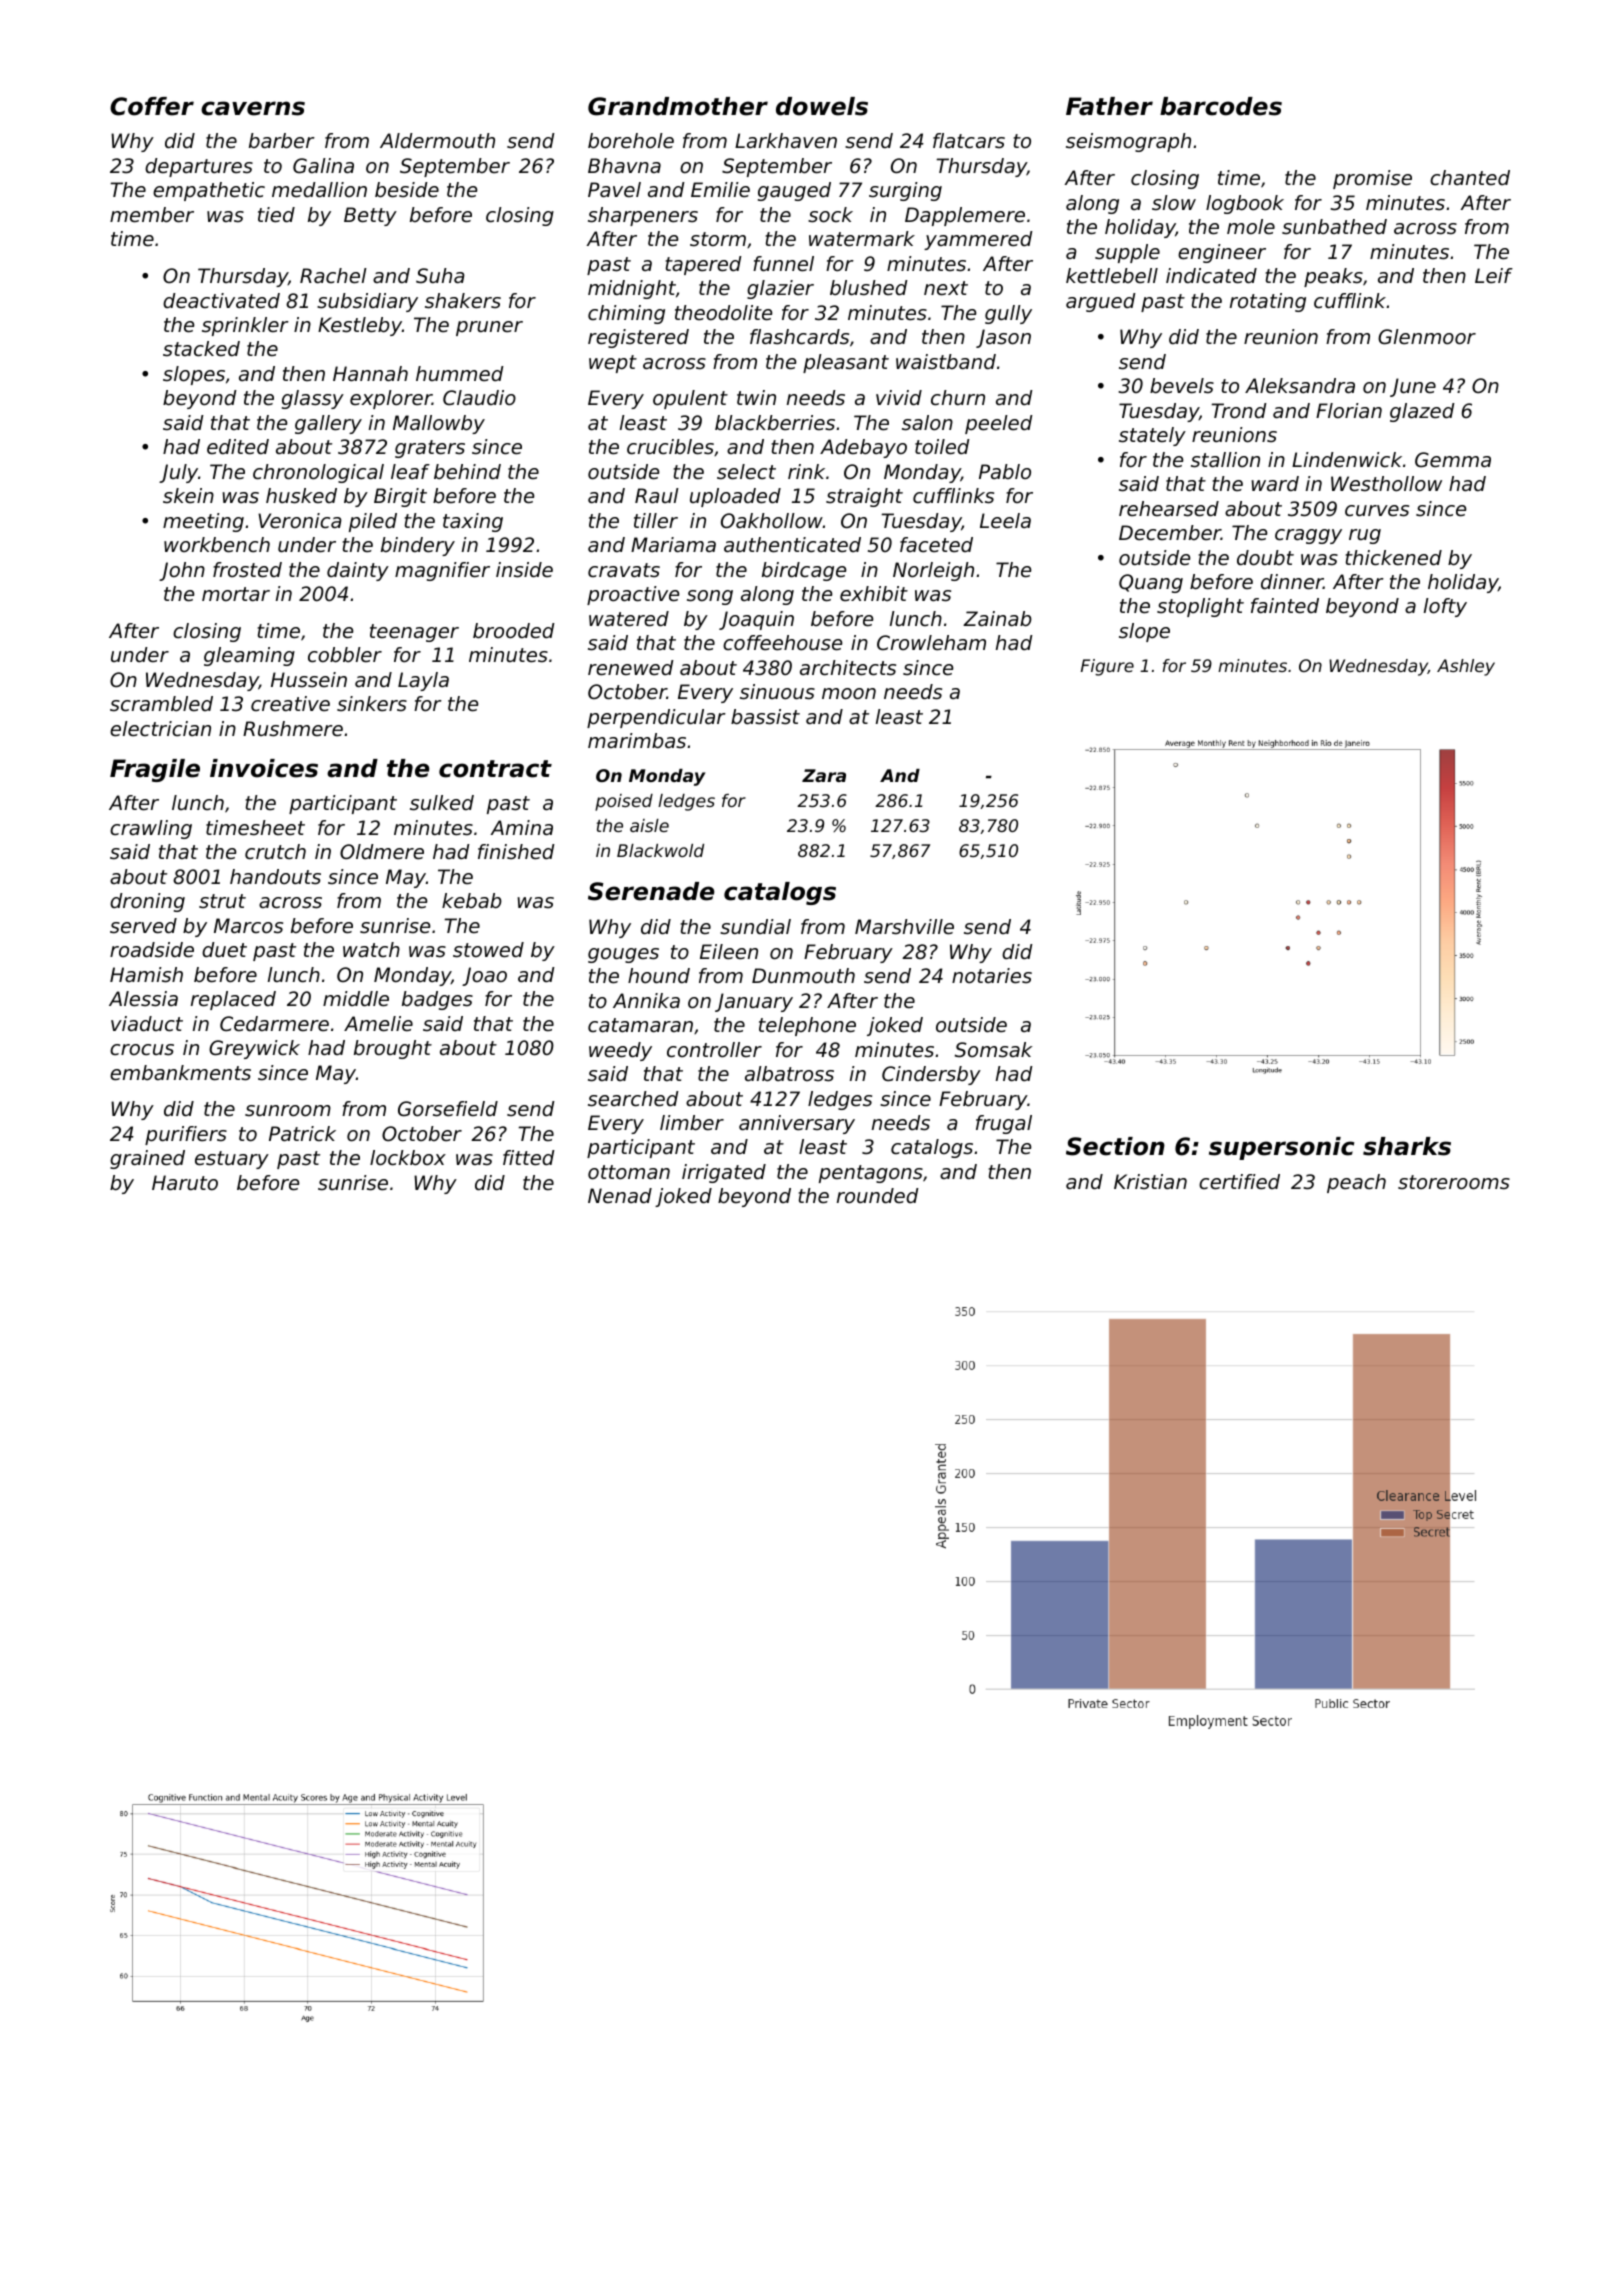 The width and height of the image is (1620, 2292). What do you see at coordinates (440, 276) in the image?
I see `Suha` at bounding box center [440, 276].
